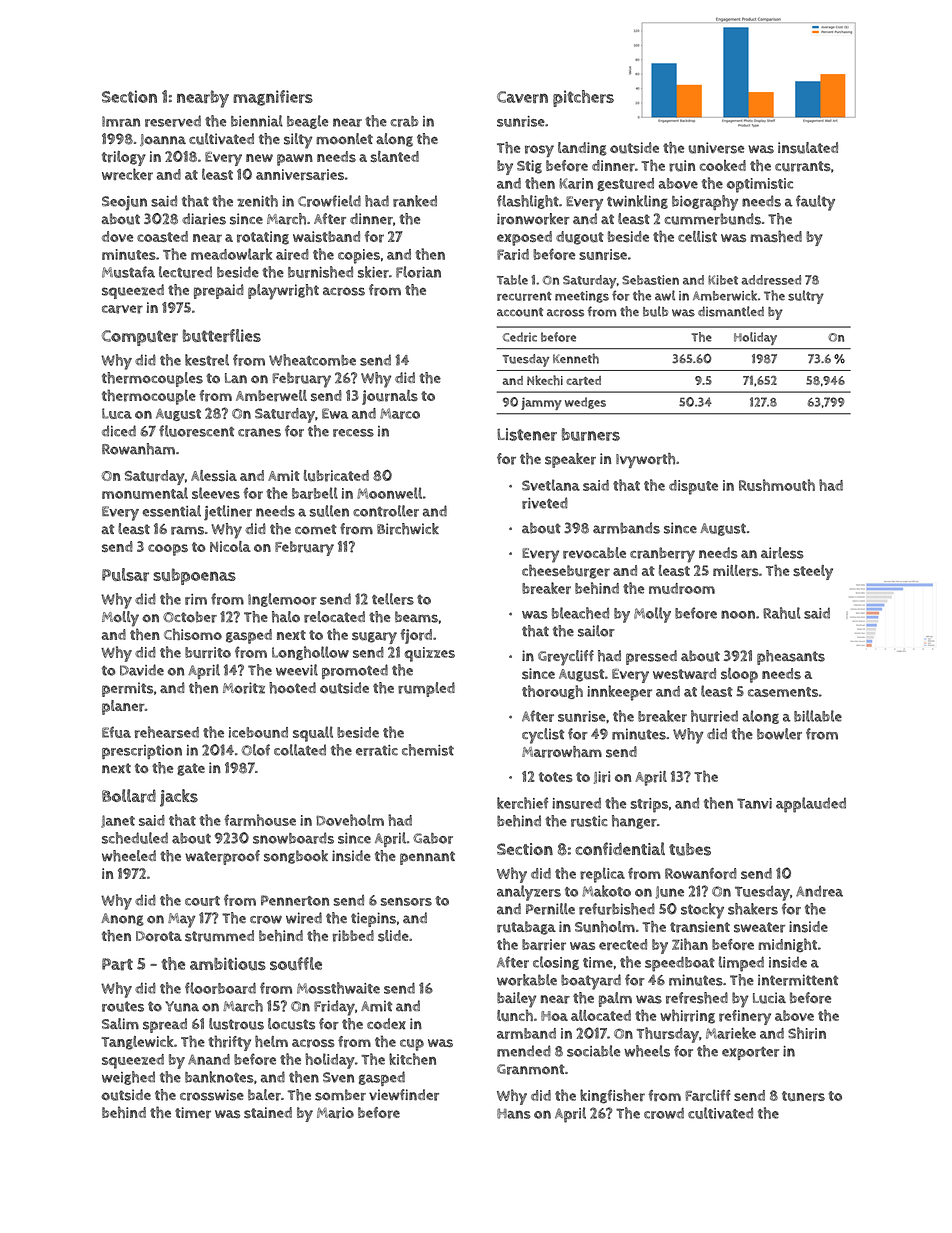 The width and height of the page is (952, 1233). I want to click on Rushmouth, so click(777, 485).
